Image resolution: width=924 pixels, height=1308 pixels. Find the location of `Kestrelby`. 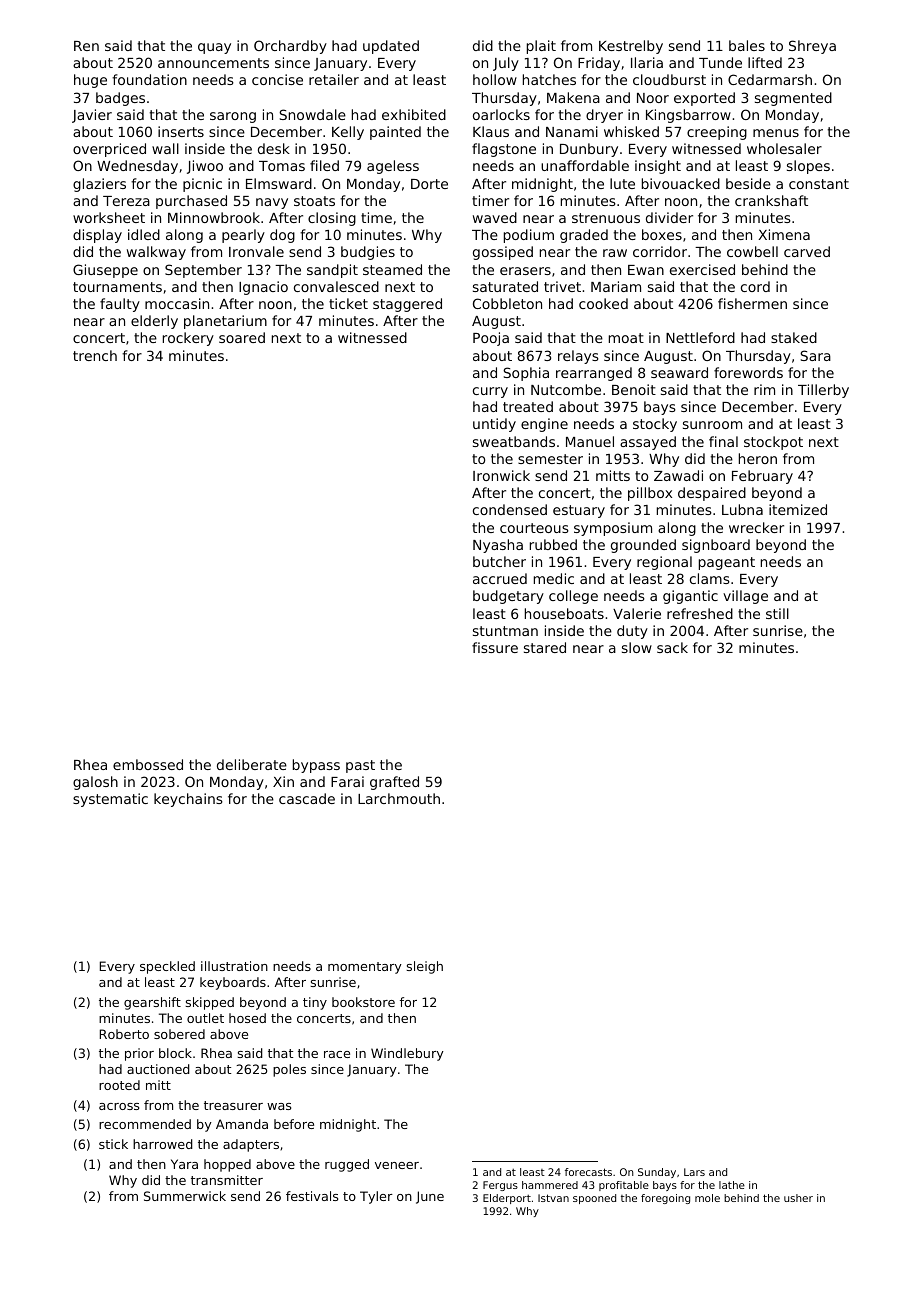

Kestrelby is located at coordinates (631, 47).
